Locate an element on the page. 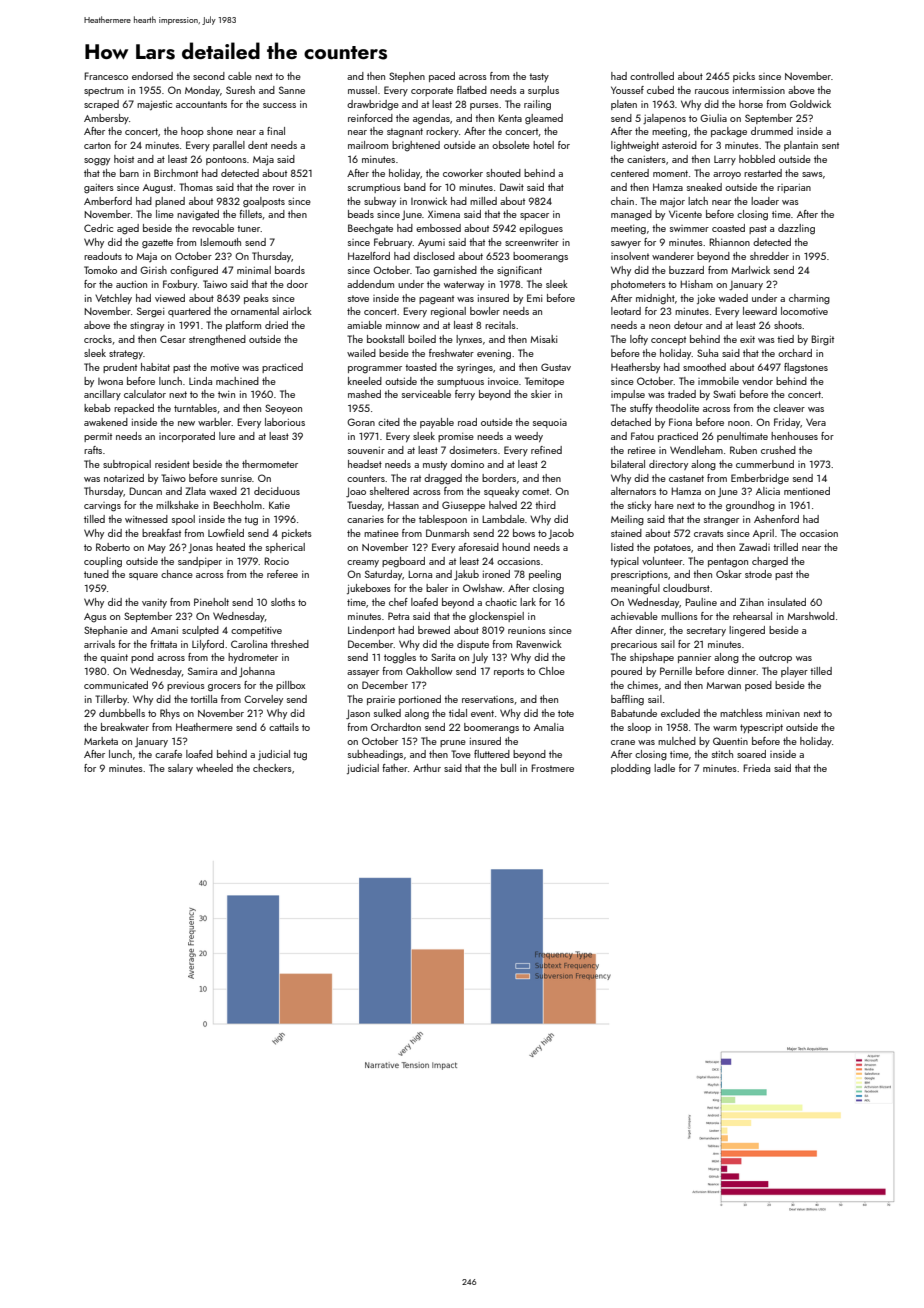  controlled is located at coordinates (652, 76).
